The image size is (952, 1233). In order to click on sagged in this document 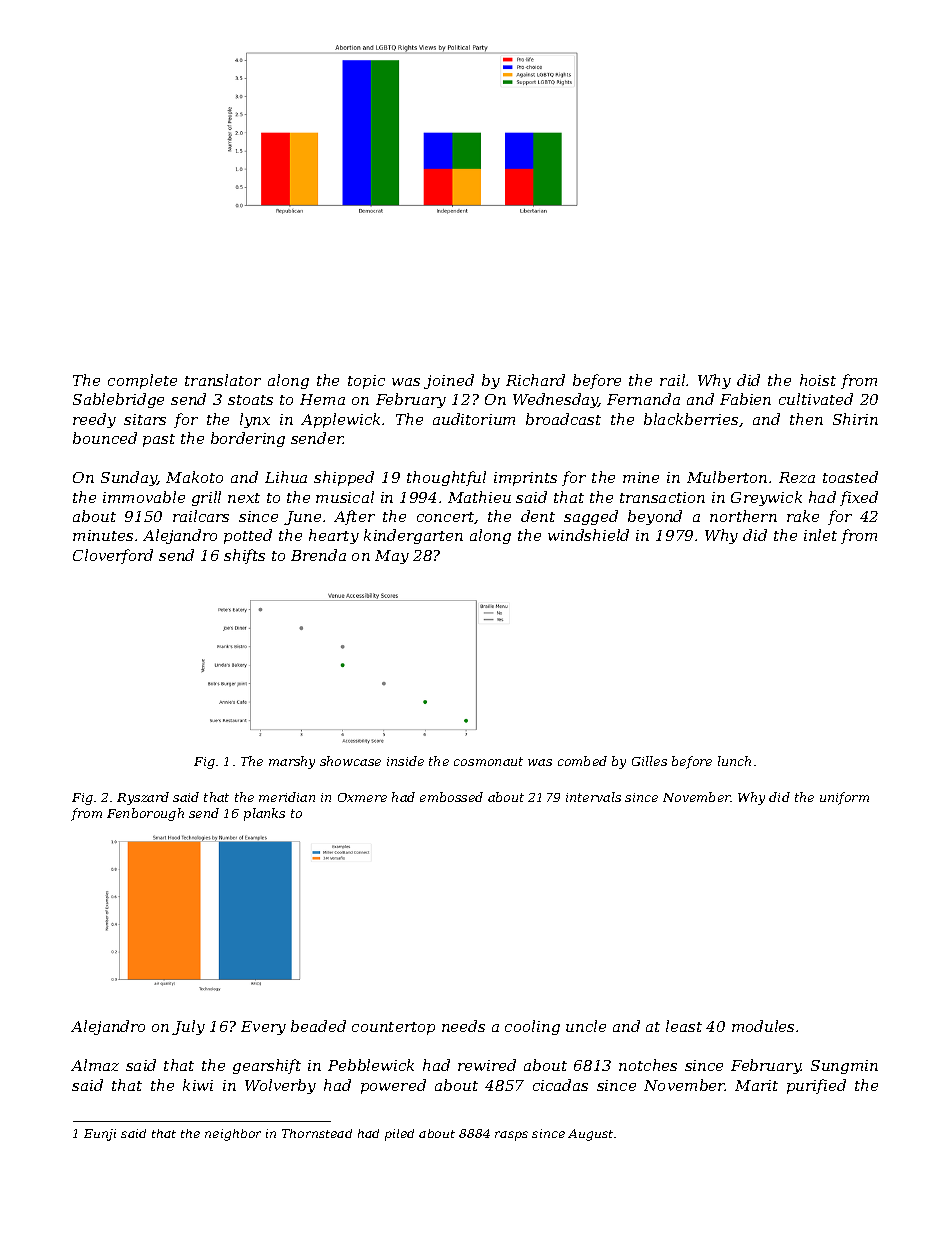, I will do `click(591, 517)`.
